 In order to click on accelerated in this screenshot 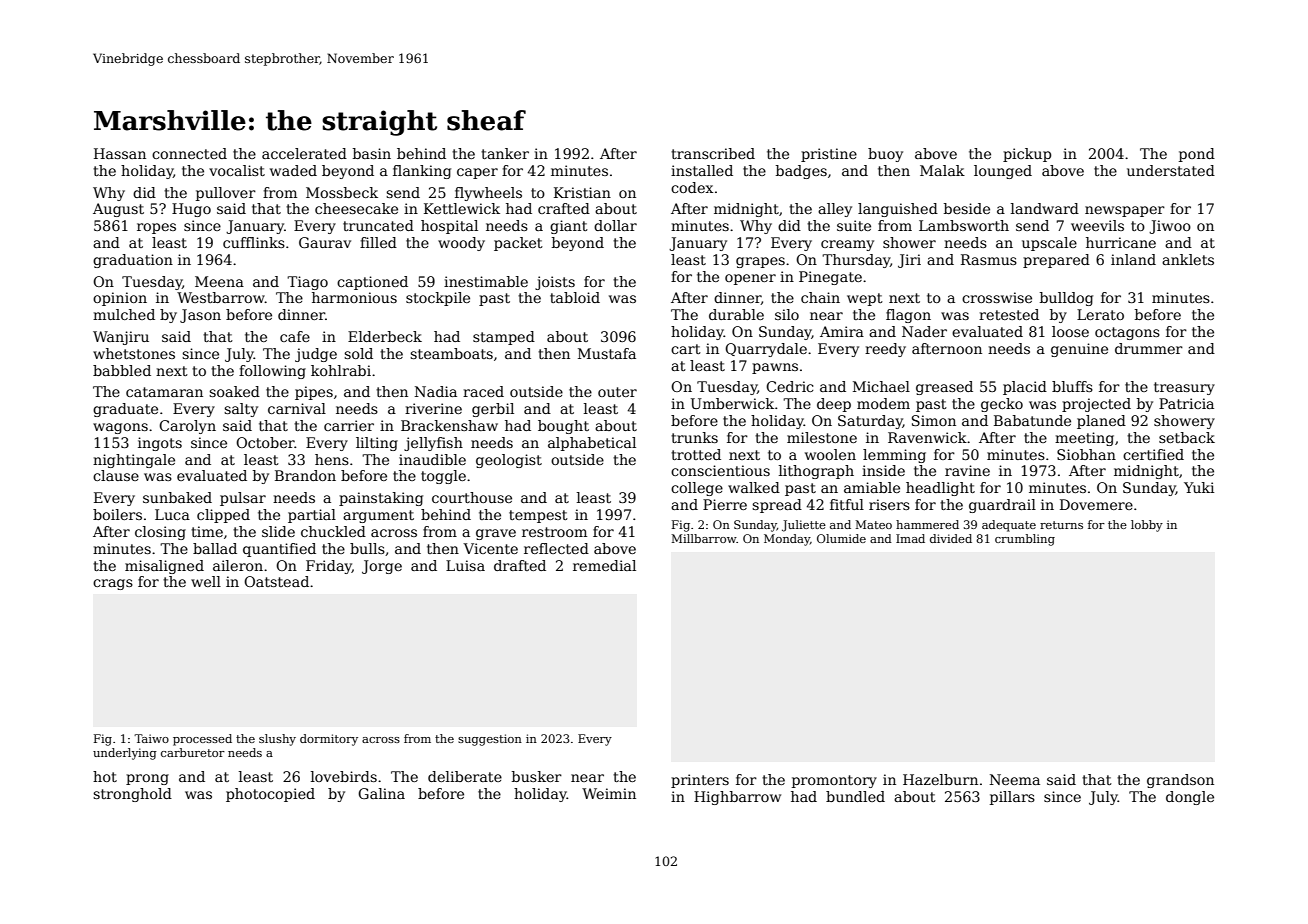, I will do `click(304, 153)`.
